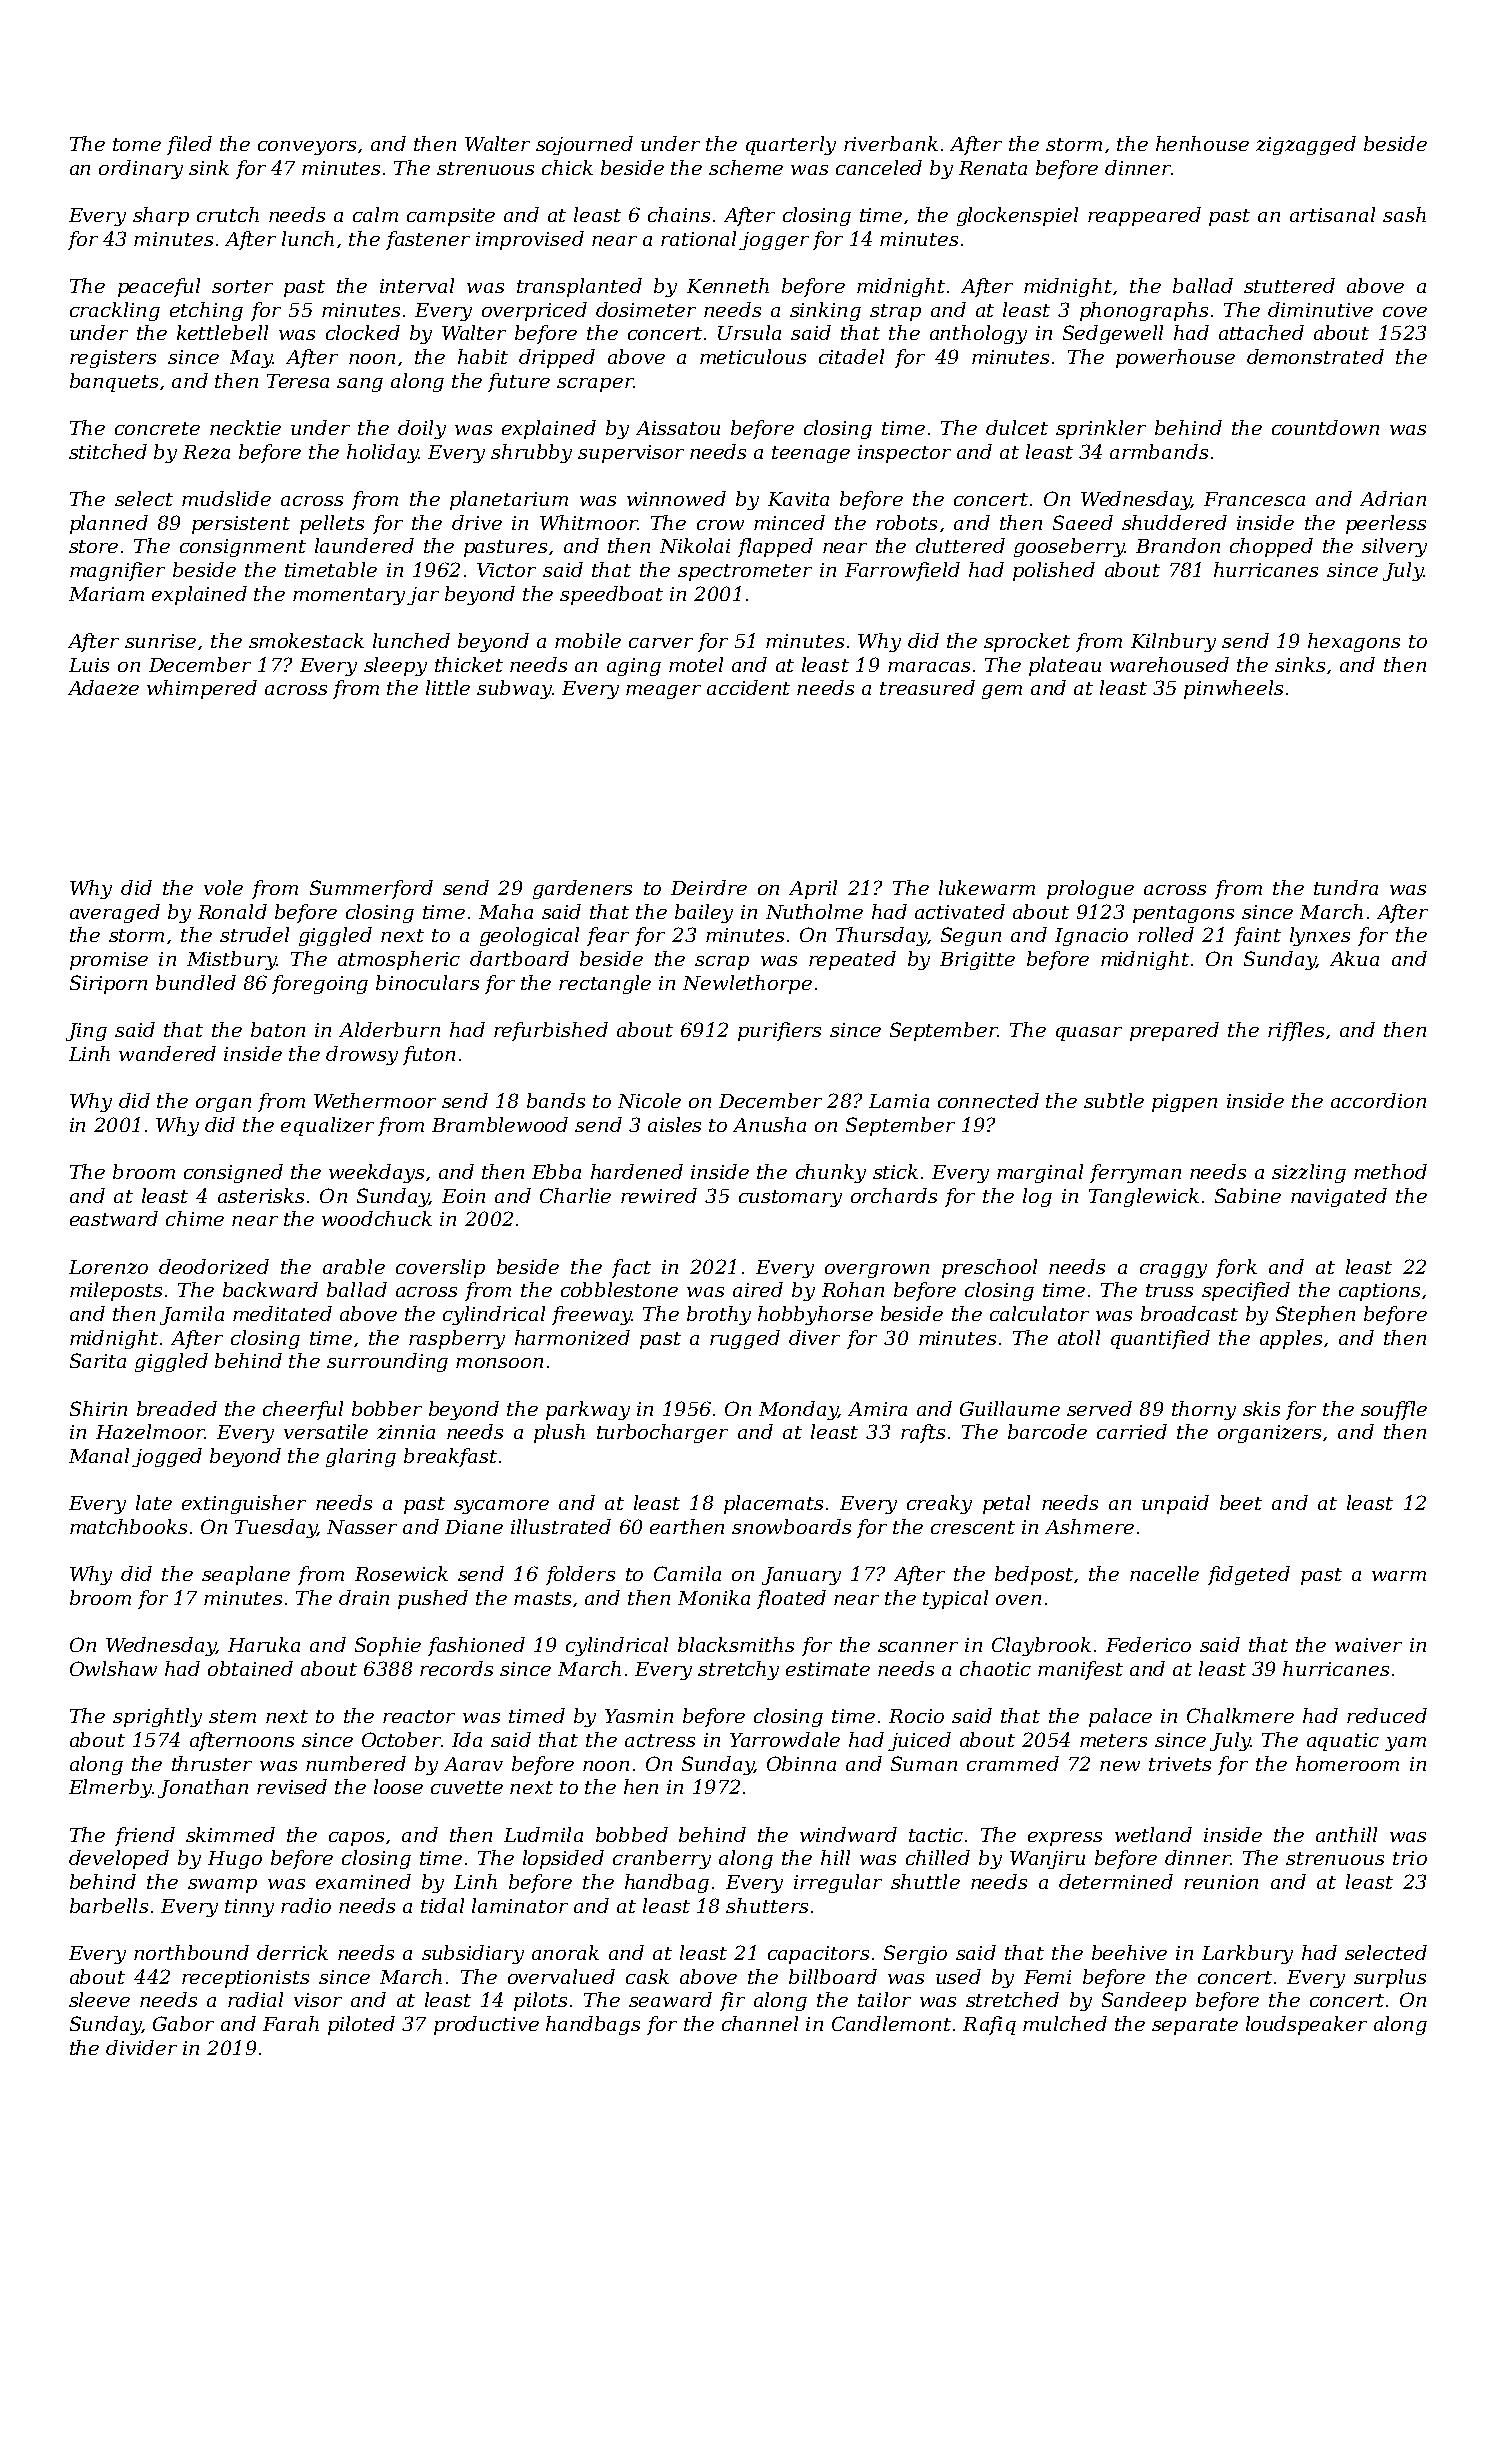  I want to click on sleeve, so click(99, 1999).
